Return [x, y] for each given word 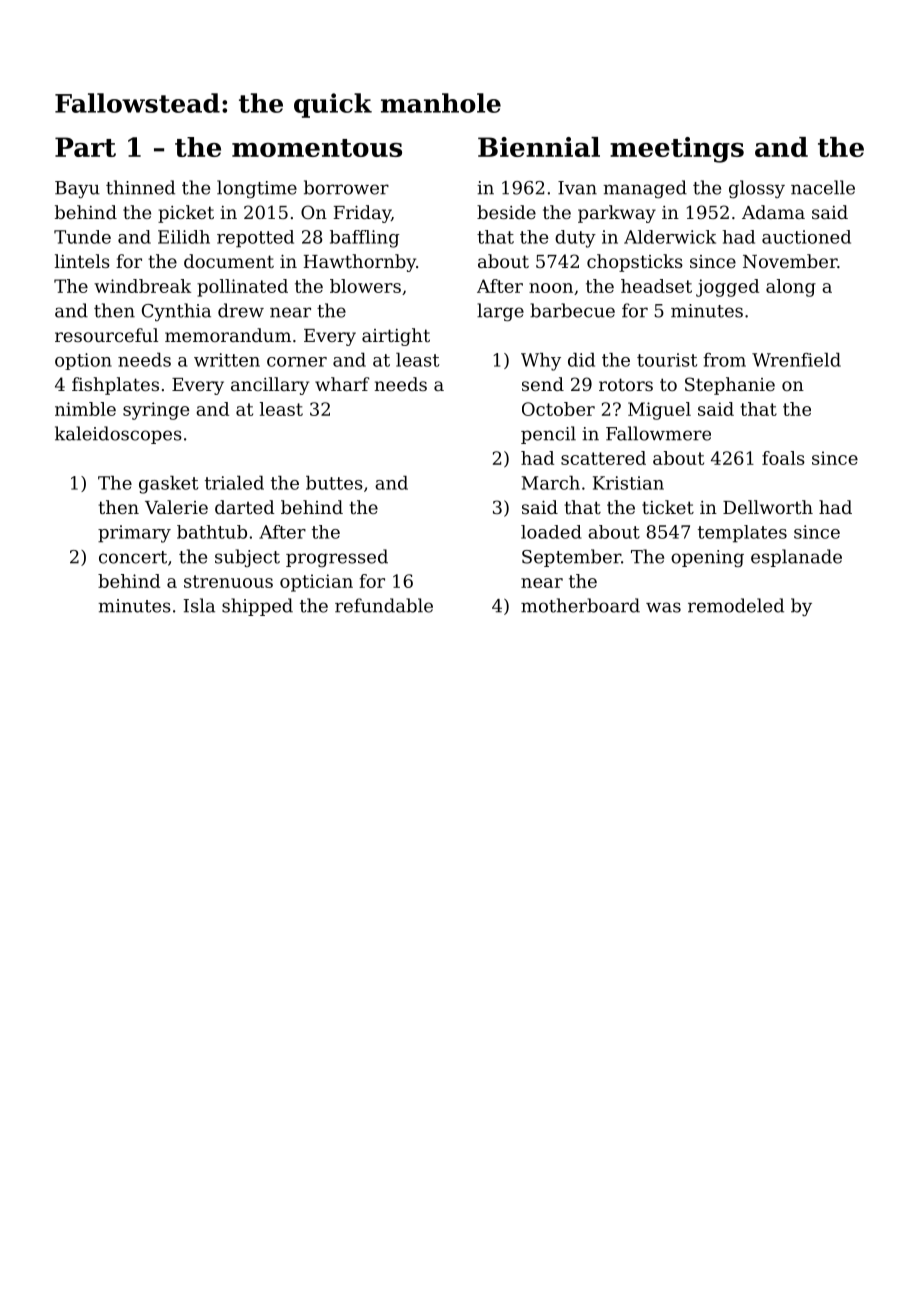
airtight [396, 337]
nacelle [823, 187]
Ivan [577, 188]
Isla [199, 605]
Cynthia [176, 312]
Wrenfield [796, 360]
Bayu [77, 189]
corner [297, 362]
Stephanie [730, 386]
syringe [156, 411]
